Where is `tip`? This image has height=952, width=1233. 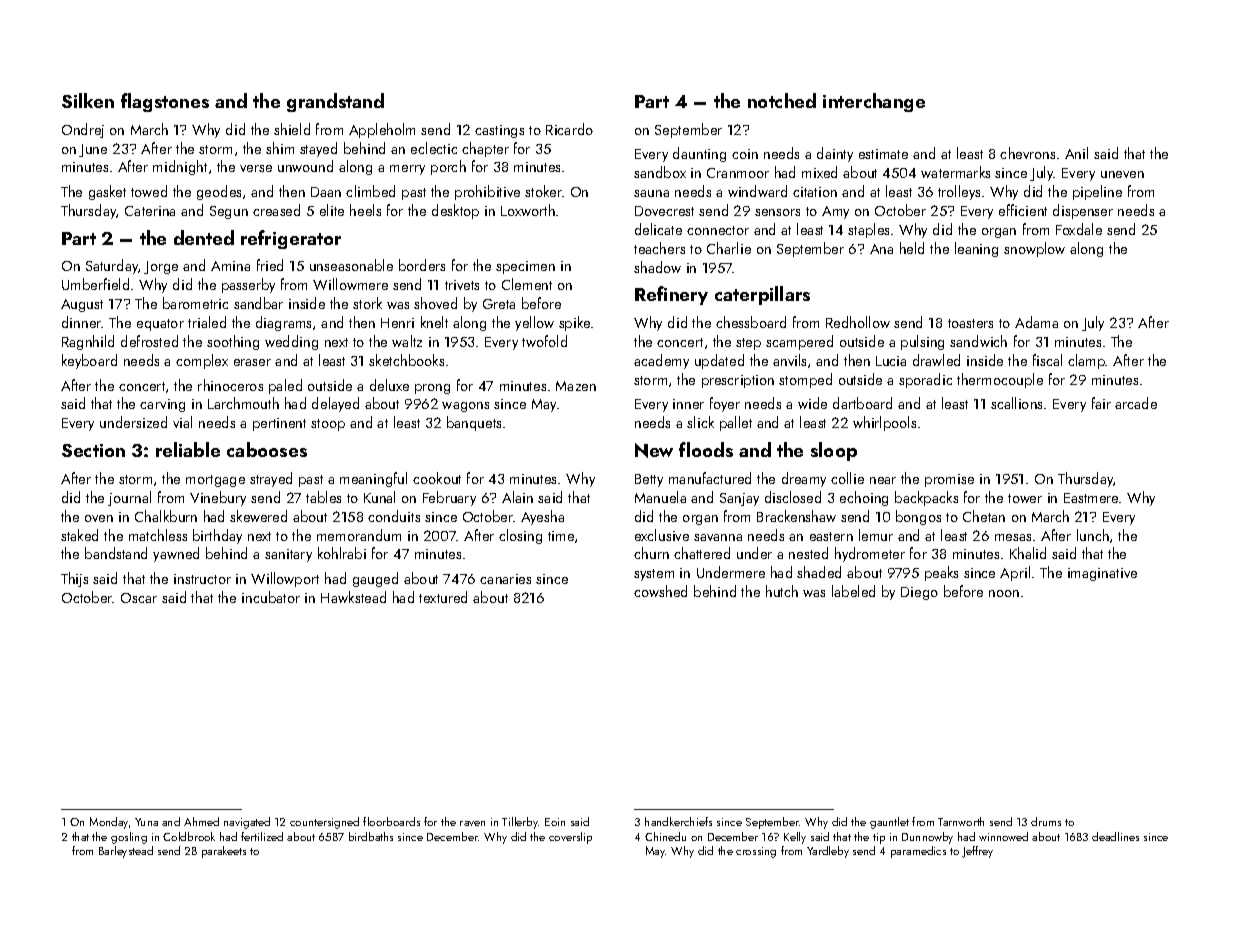
tip is located at coordinates (879, 838).
